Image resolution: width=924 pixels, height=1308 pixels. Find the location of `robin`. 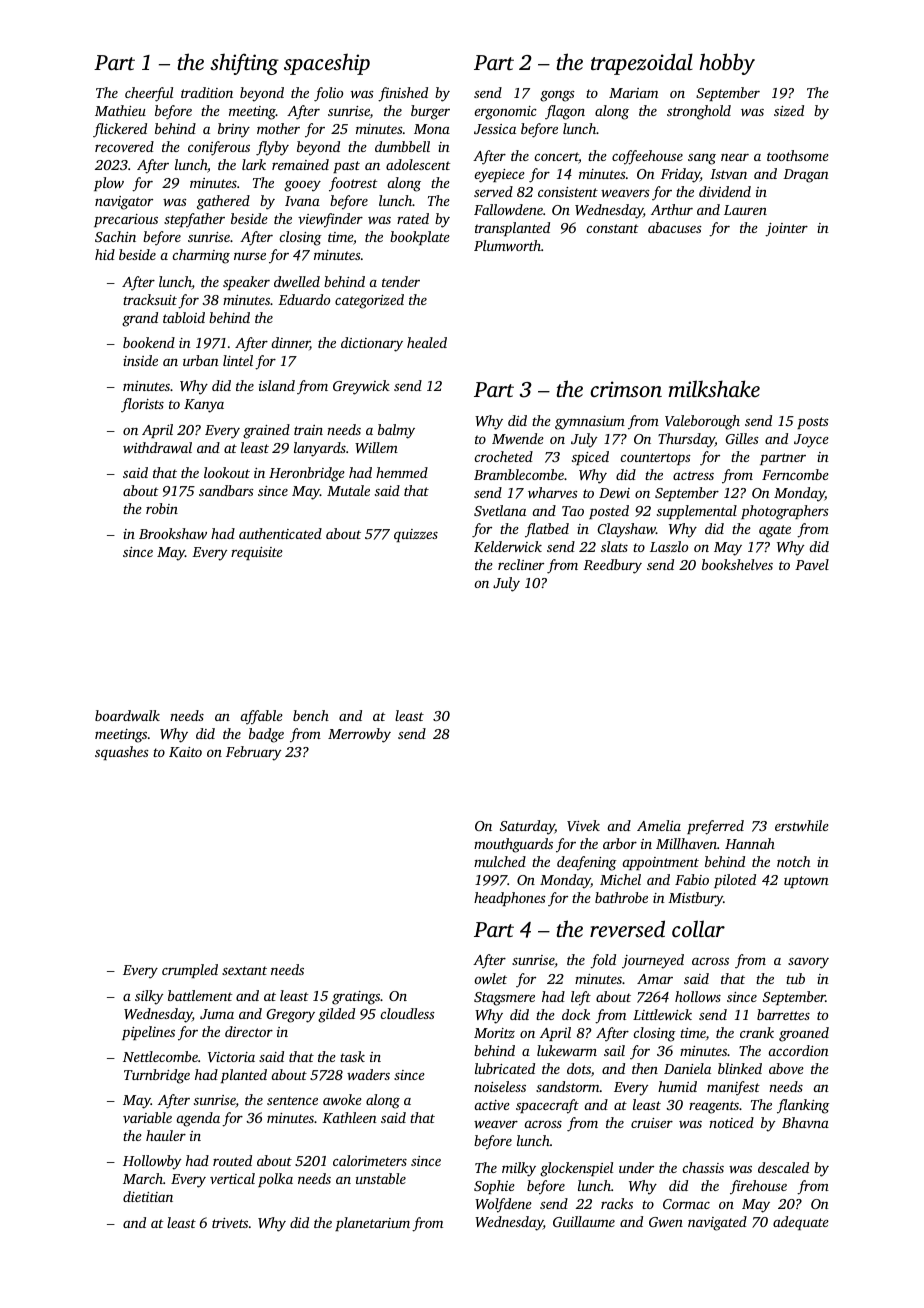

robin is located at coordinates (162, 508).
